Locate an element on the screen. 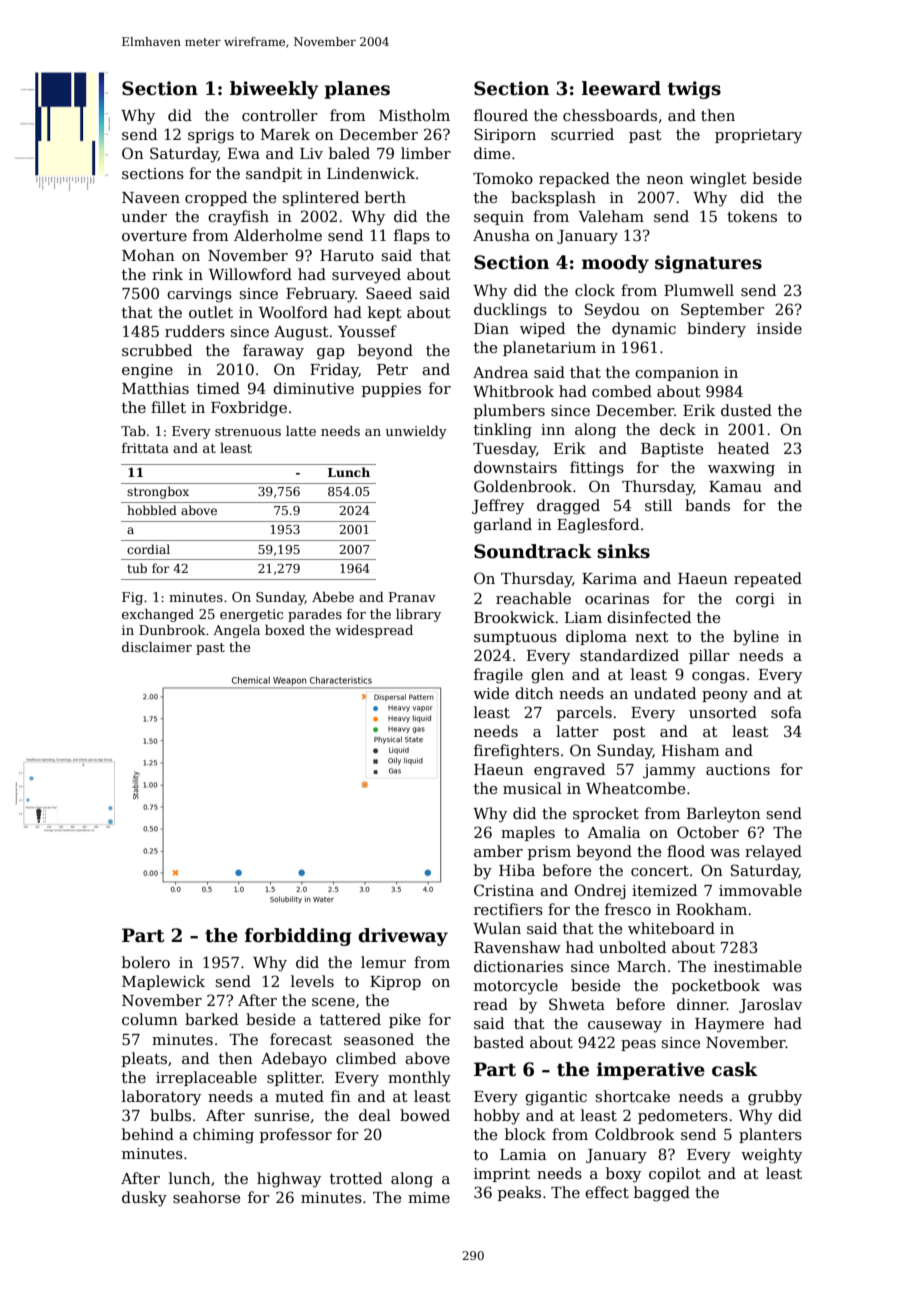 The height and width of the screenshot is (1308, 924). ducklings is located at coordinates (510, 311).
